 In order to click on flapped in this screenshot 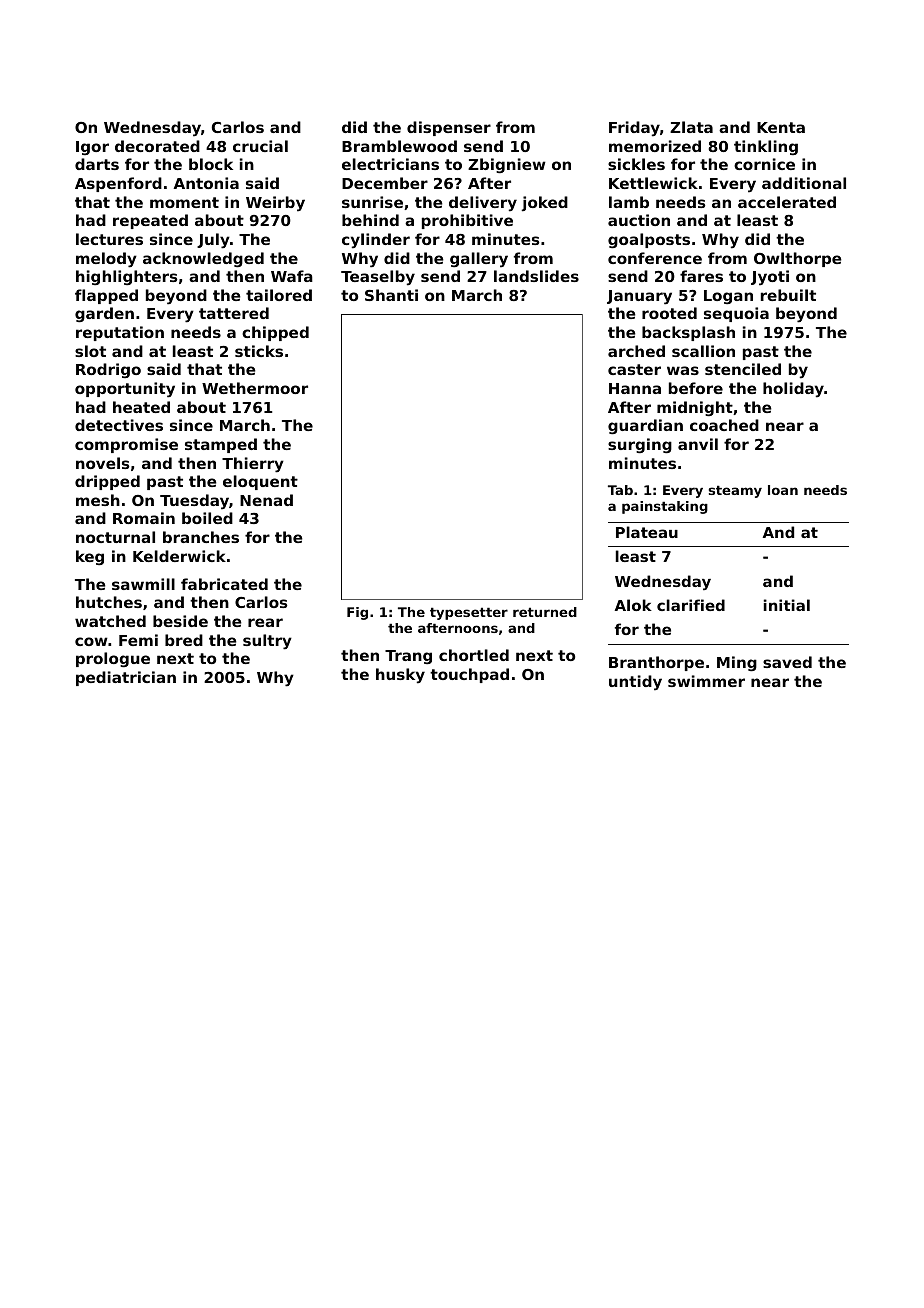, I will do `click(106, 296)`.
